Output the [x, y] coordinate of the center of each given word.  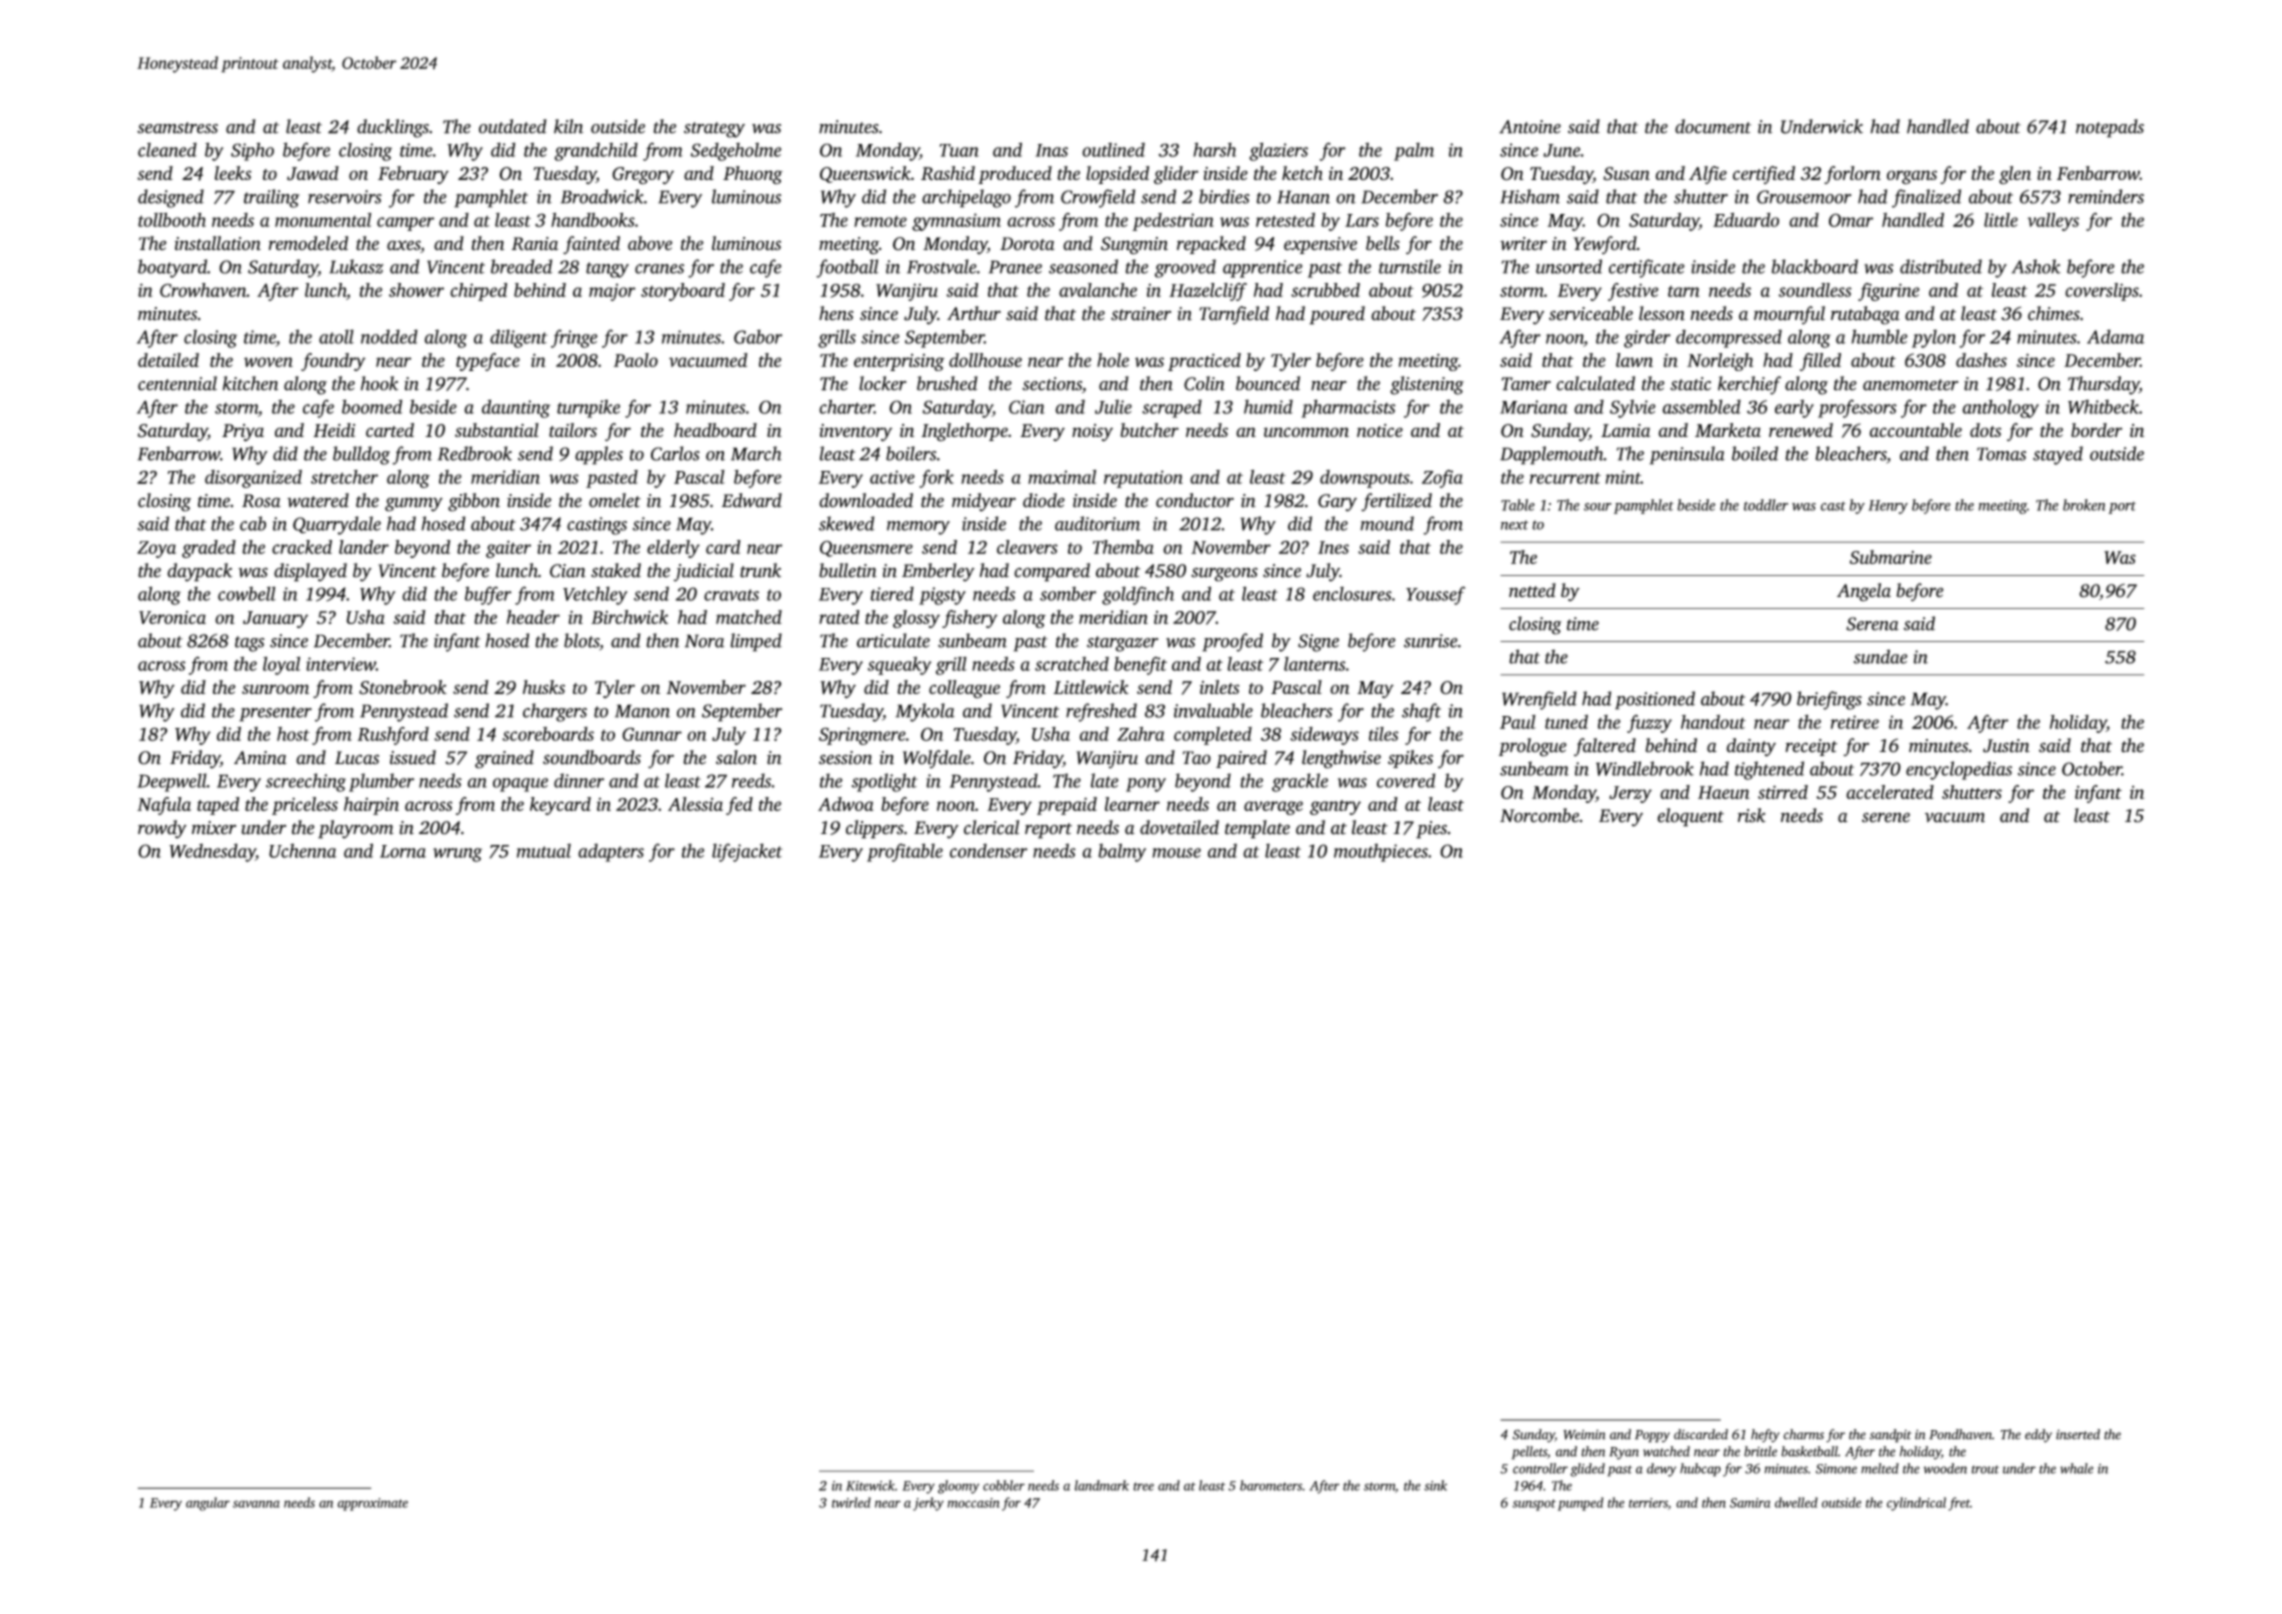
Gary [1337, 503]
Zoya [156, 549]
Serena [1872, 624]
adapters [611, 852]
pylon [1934, 338]
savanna [256, 1504]
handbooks [593, 219]
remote [880, 221]
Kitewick [870, 1485]
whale [2076, 1468]
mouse [1176, 853]
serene [1886, 817]
